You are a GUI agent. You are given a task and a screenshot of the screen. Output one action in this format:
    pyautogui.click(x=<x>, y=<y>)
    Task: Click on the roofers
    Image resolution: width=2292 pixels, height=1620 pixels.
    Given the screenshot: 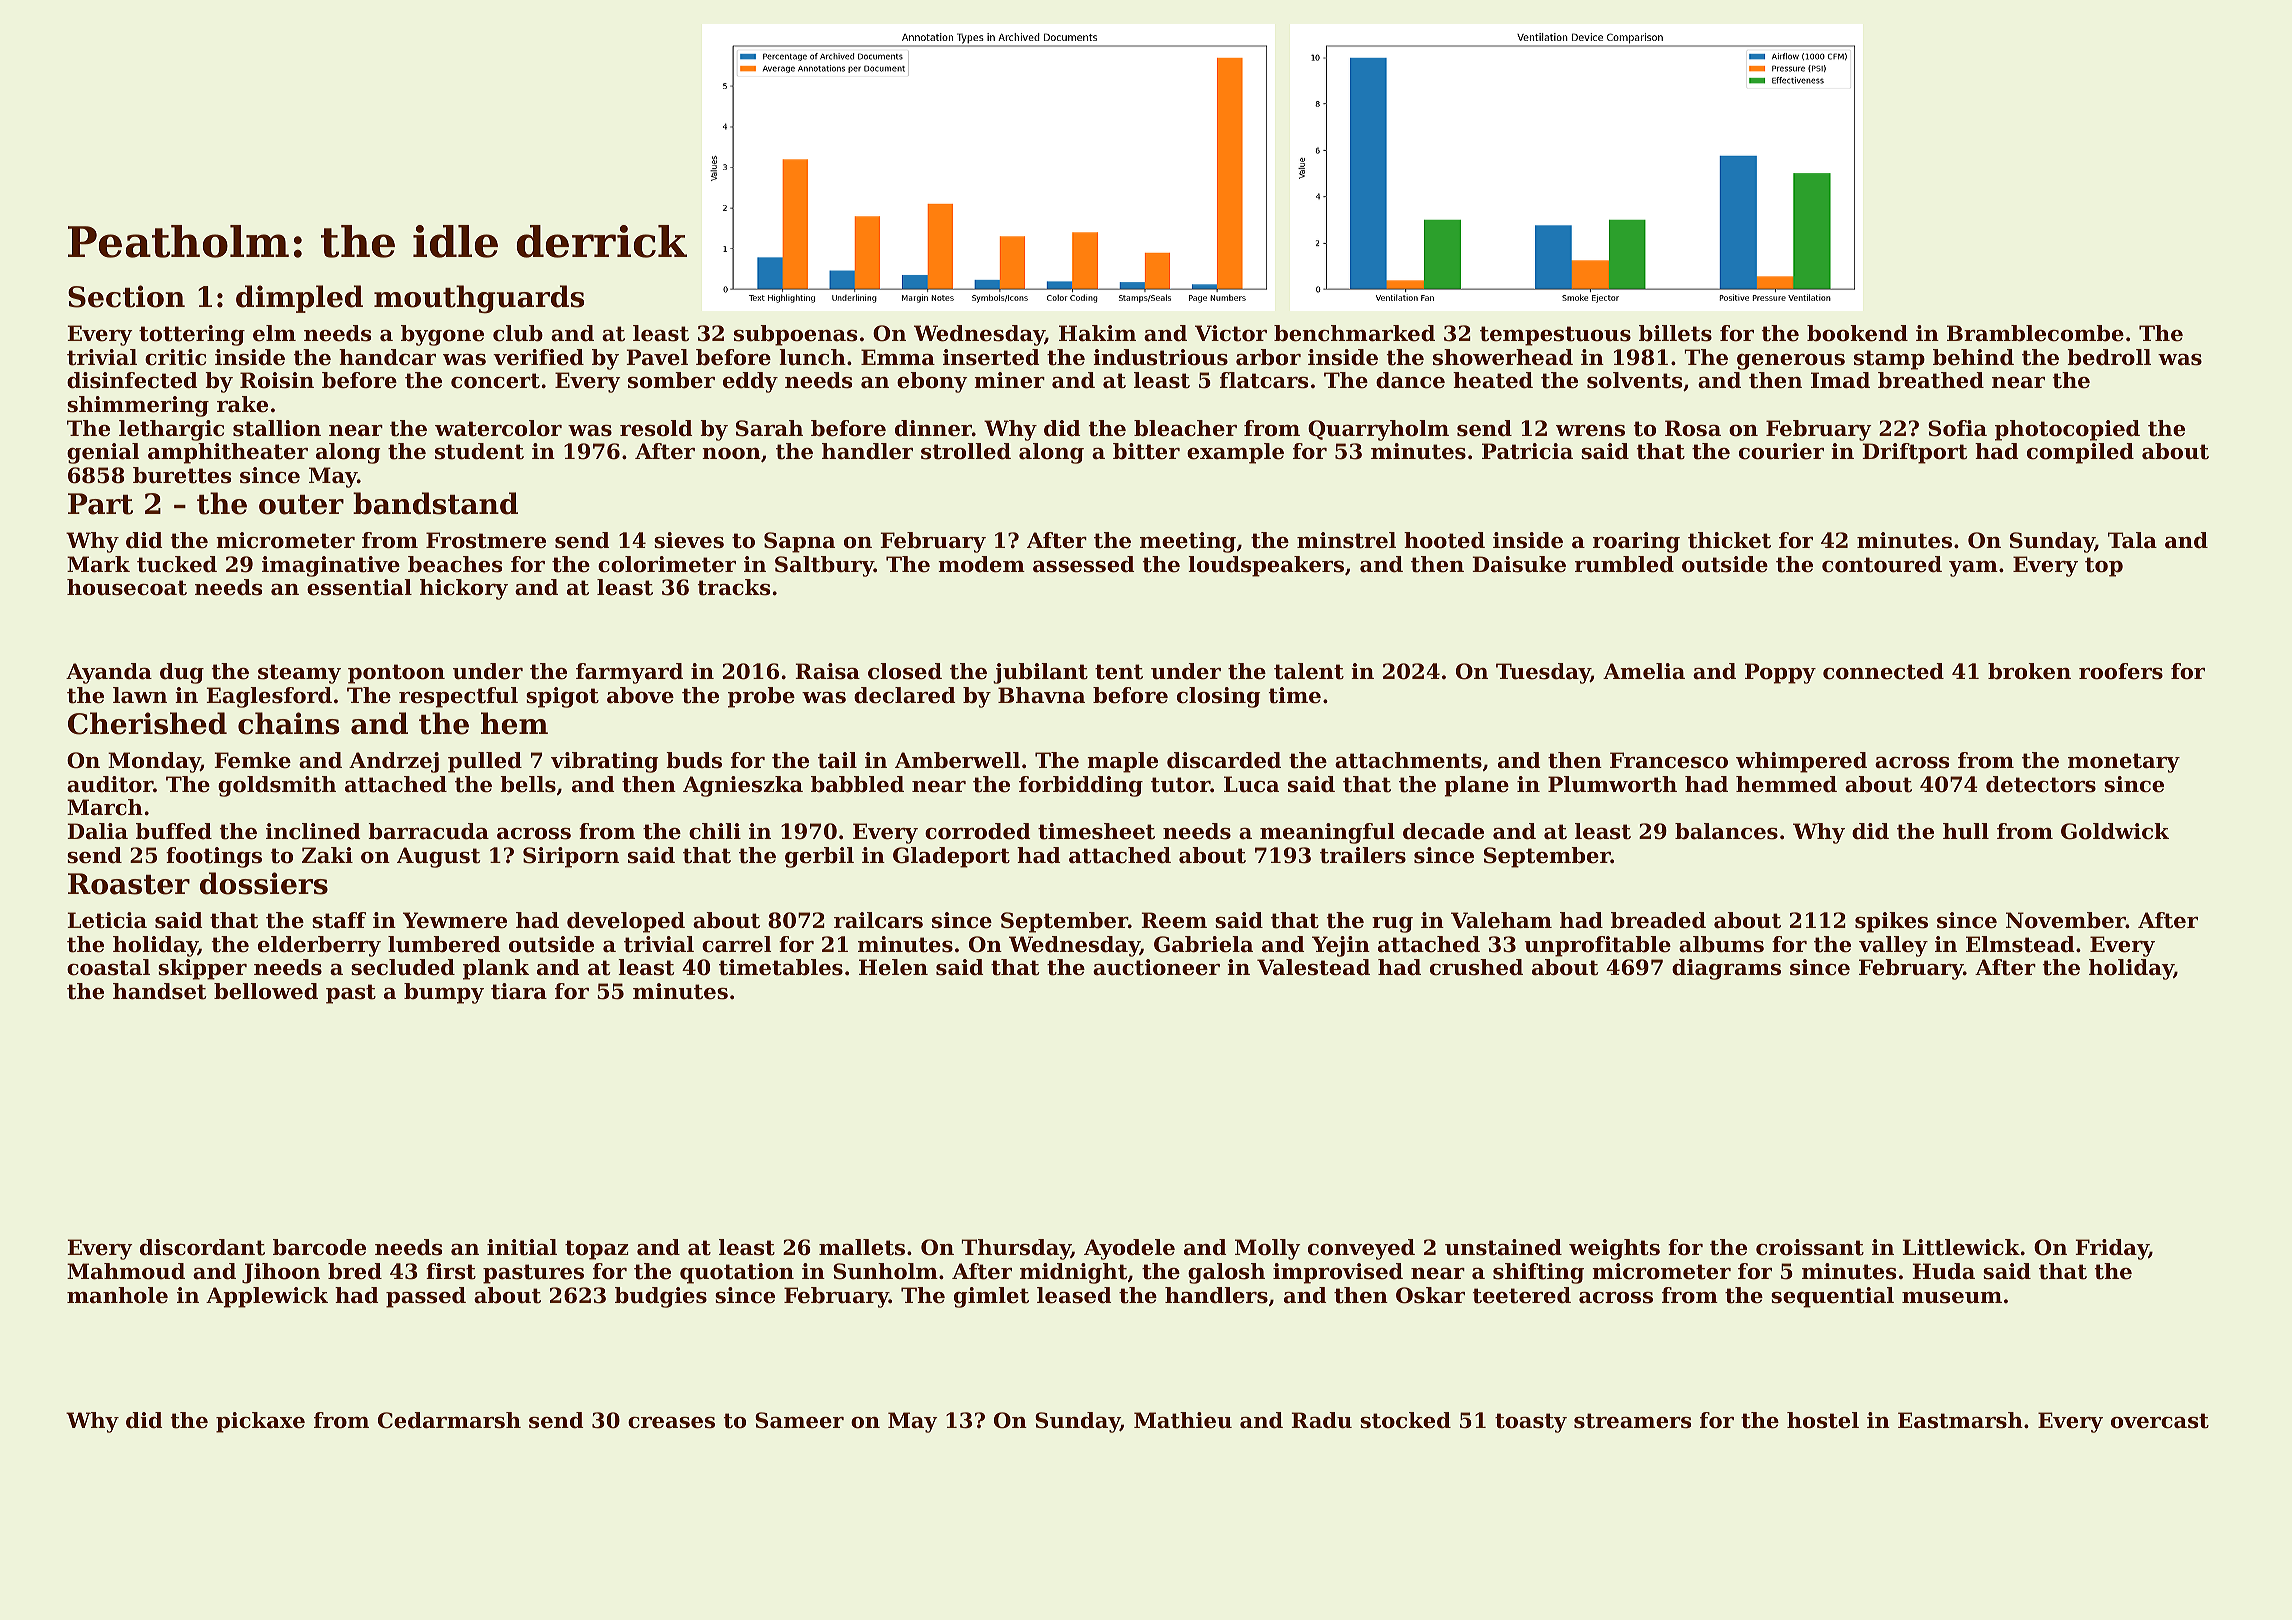 What is the action you would take?
    pyautogui.click(x=2121, y=671)
